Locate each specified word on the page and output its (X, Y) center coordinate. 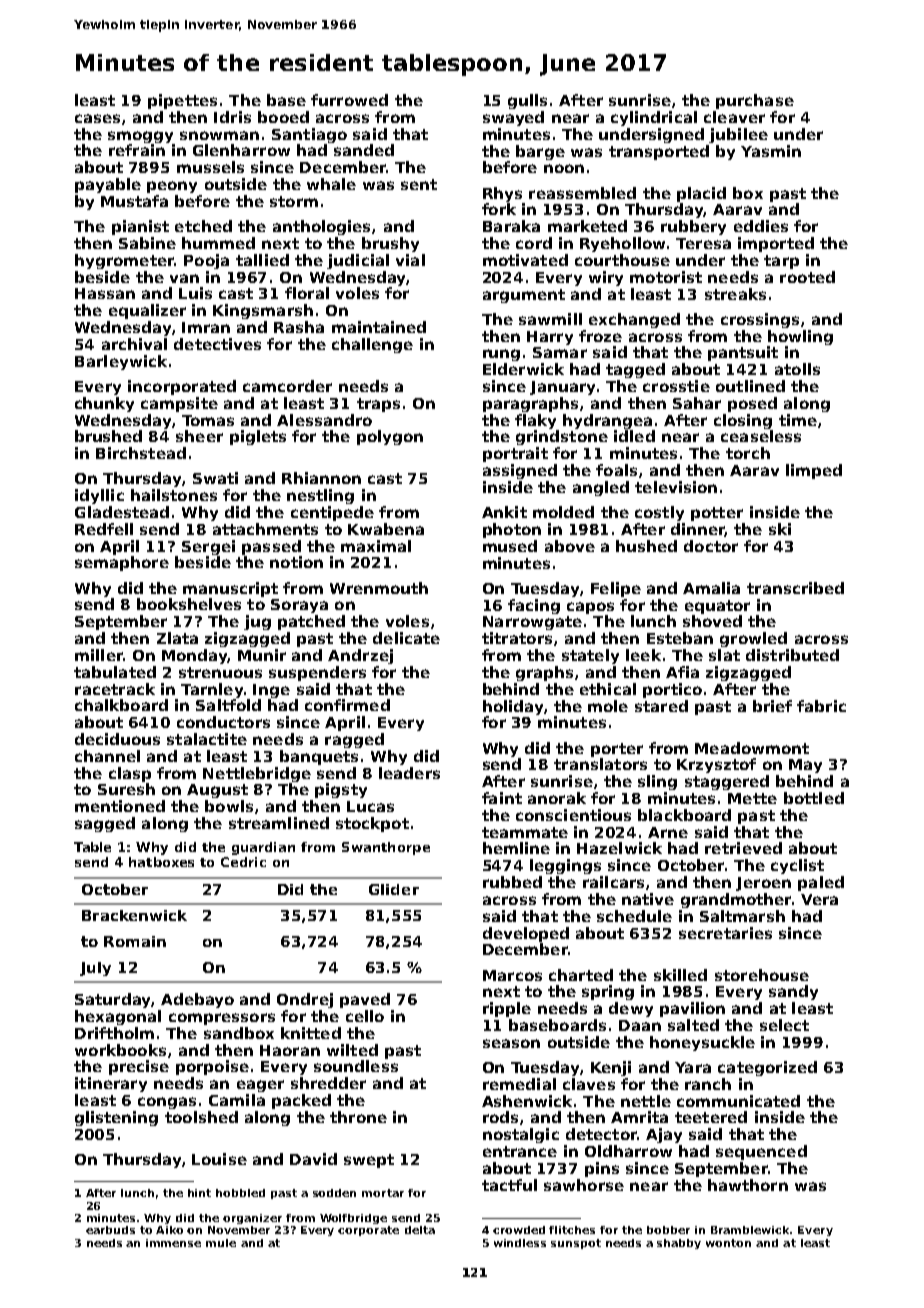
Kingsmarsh (263, 311)
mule (221, 1243)
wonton (728, 1243)
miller (99, 655)
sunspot (576, 1244)
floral (307, 293)
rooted (807, 277)
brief (772, 706)
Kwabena (386, 529)
